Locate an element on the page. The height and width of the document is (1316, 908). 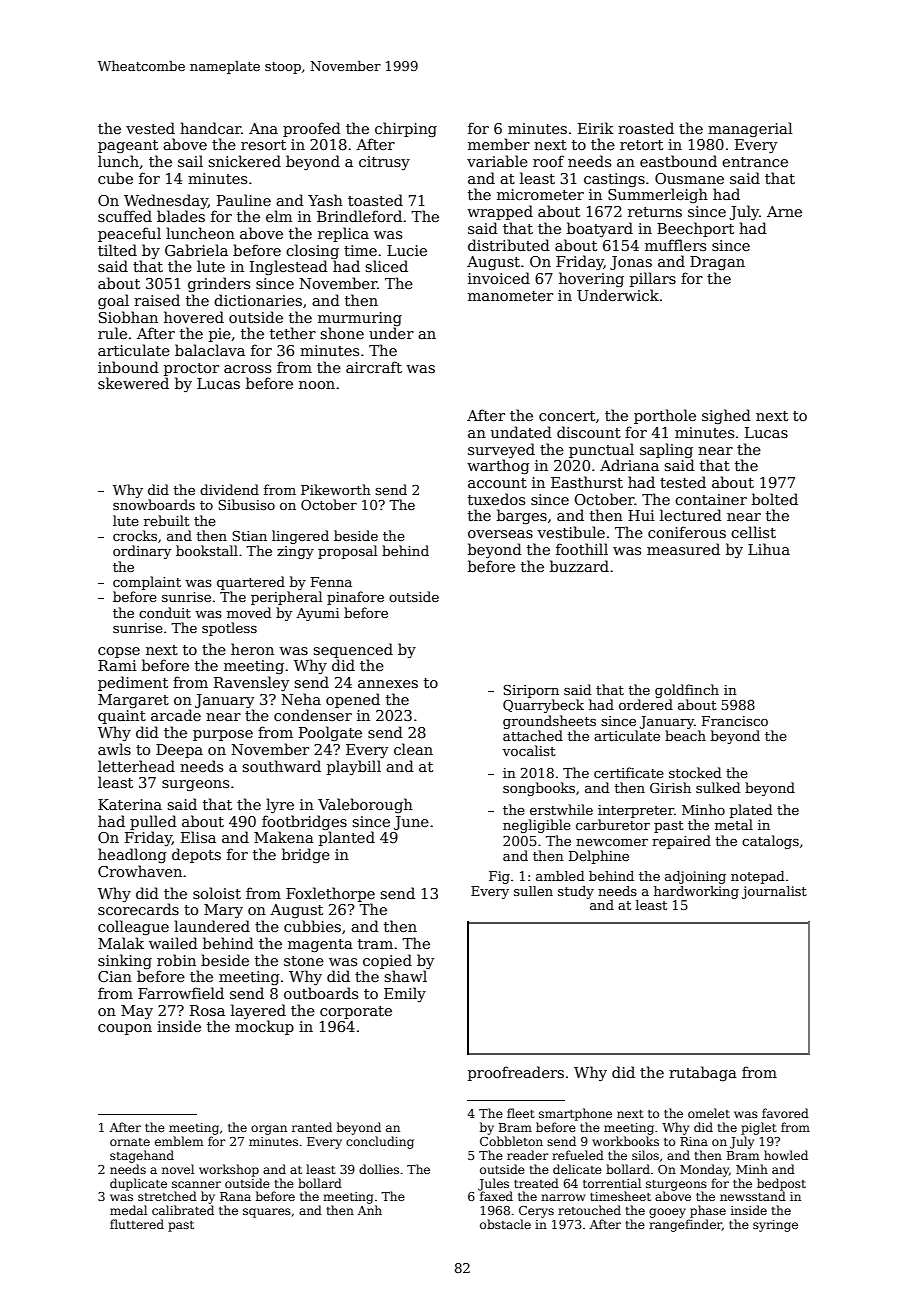
shone is located at coordinates (342, 333).
